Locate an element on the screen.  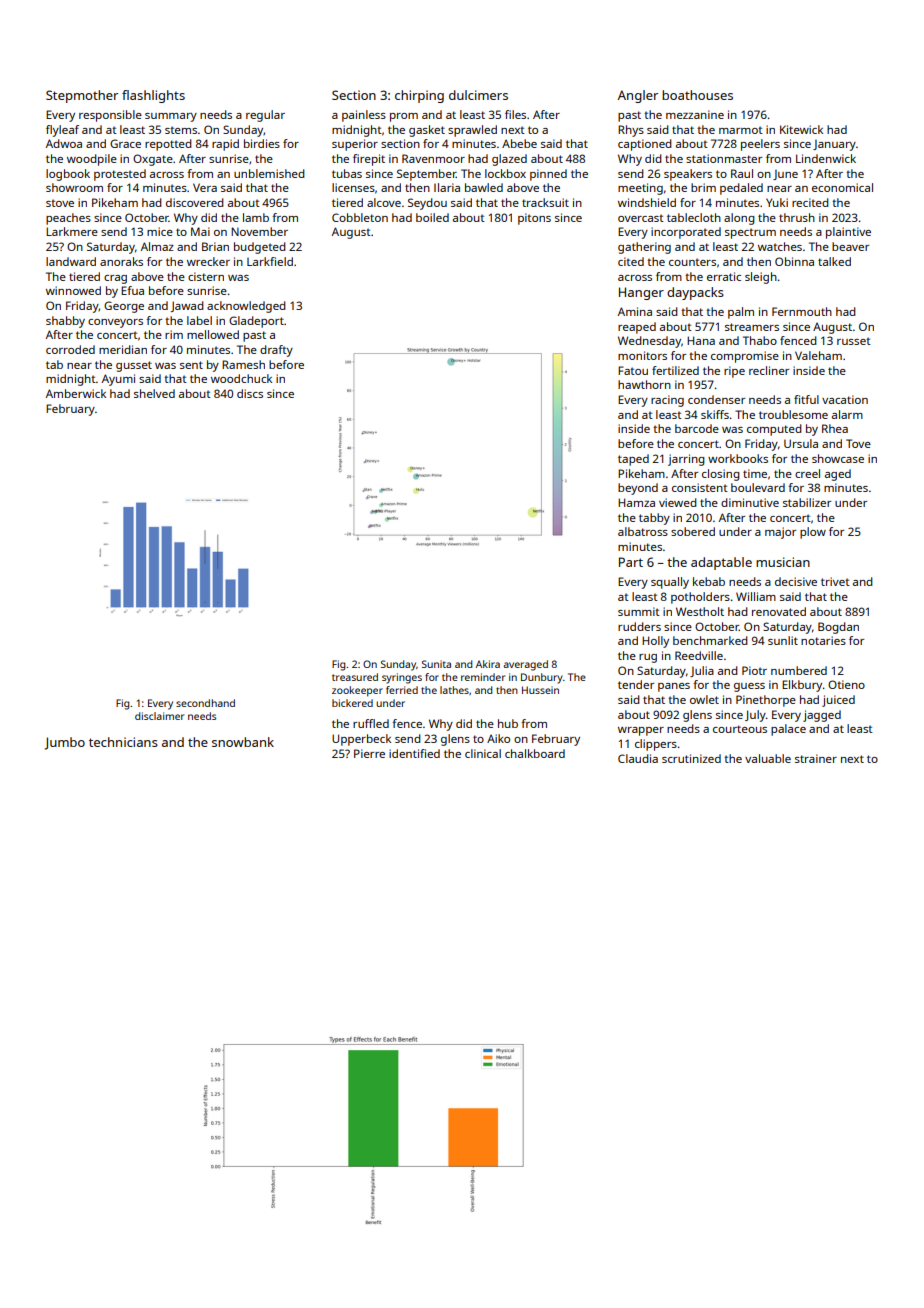
treasured is located at coordinates (355, 677).
